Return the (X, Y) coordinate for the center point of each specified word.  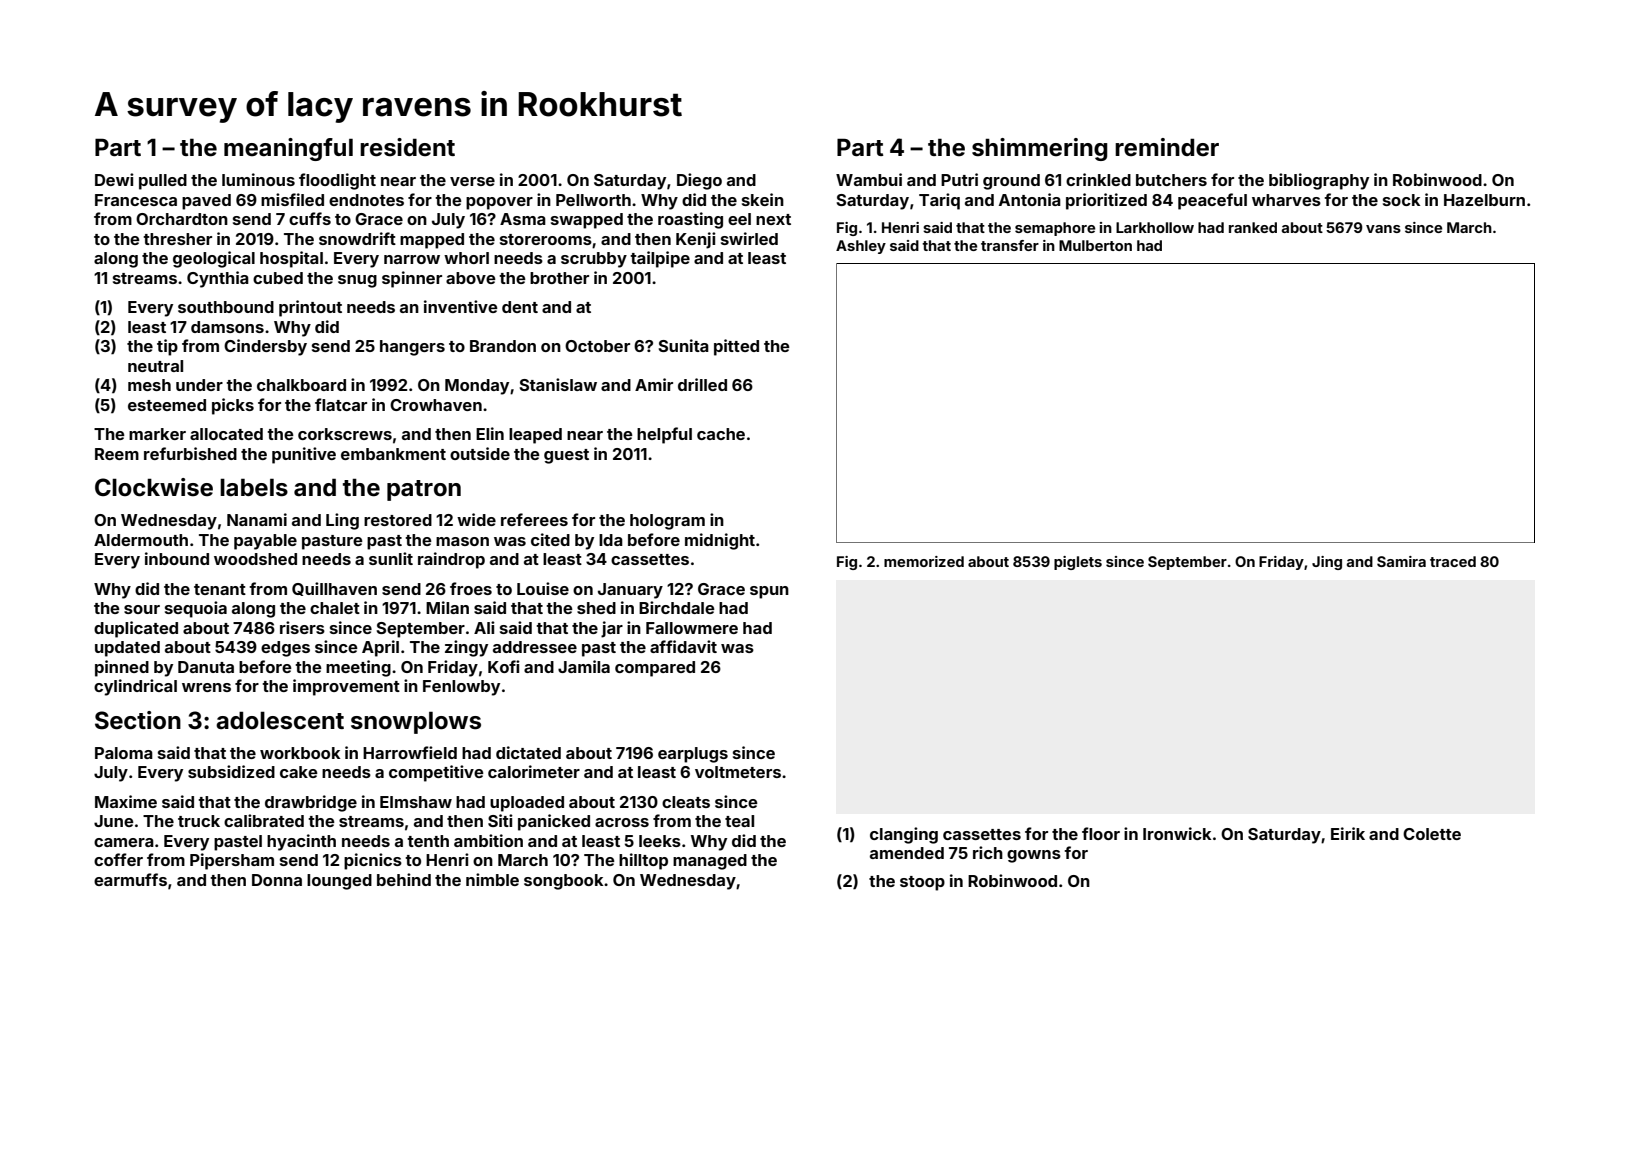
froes (471, 588)
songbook (563, 882)
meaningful (288, 149)
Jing (1327, 563)
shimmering (1040, 149)
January (630, 591)
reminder (1167, 147)
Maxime (126, 801)
